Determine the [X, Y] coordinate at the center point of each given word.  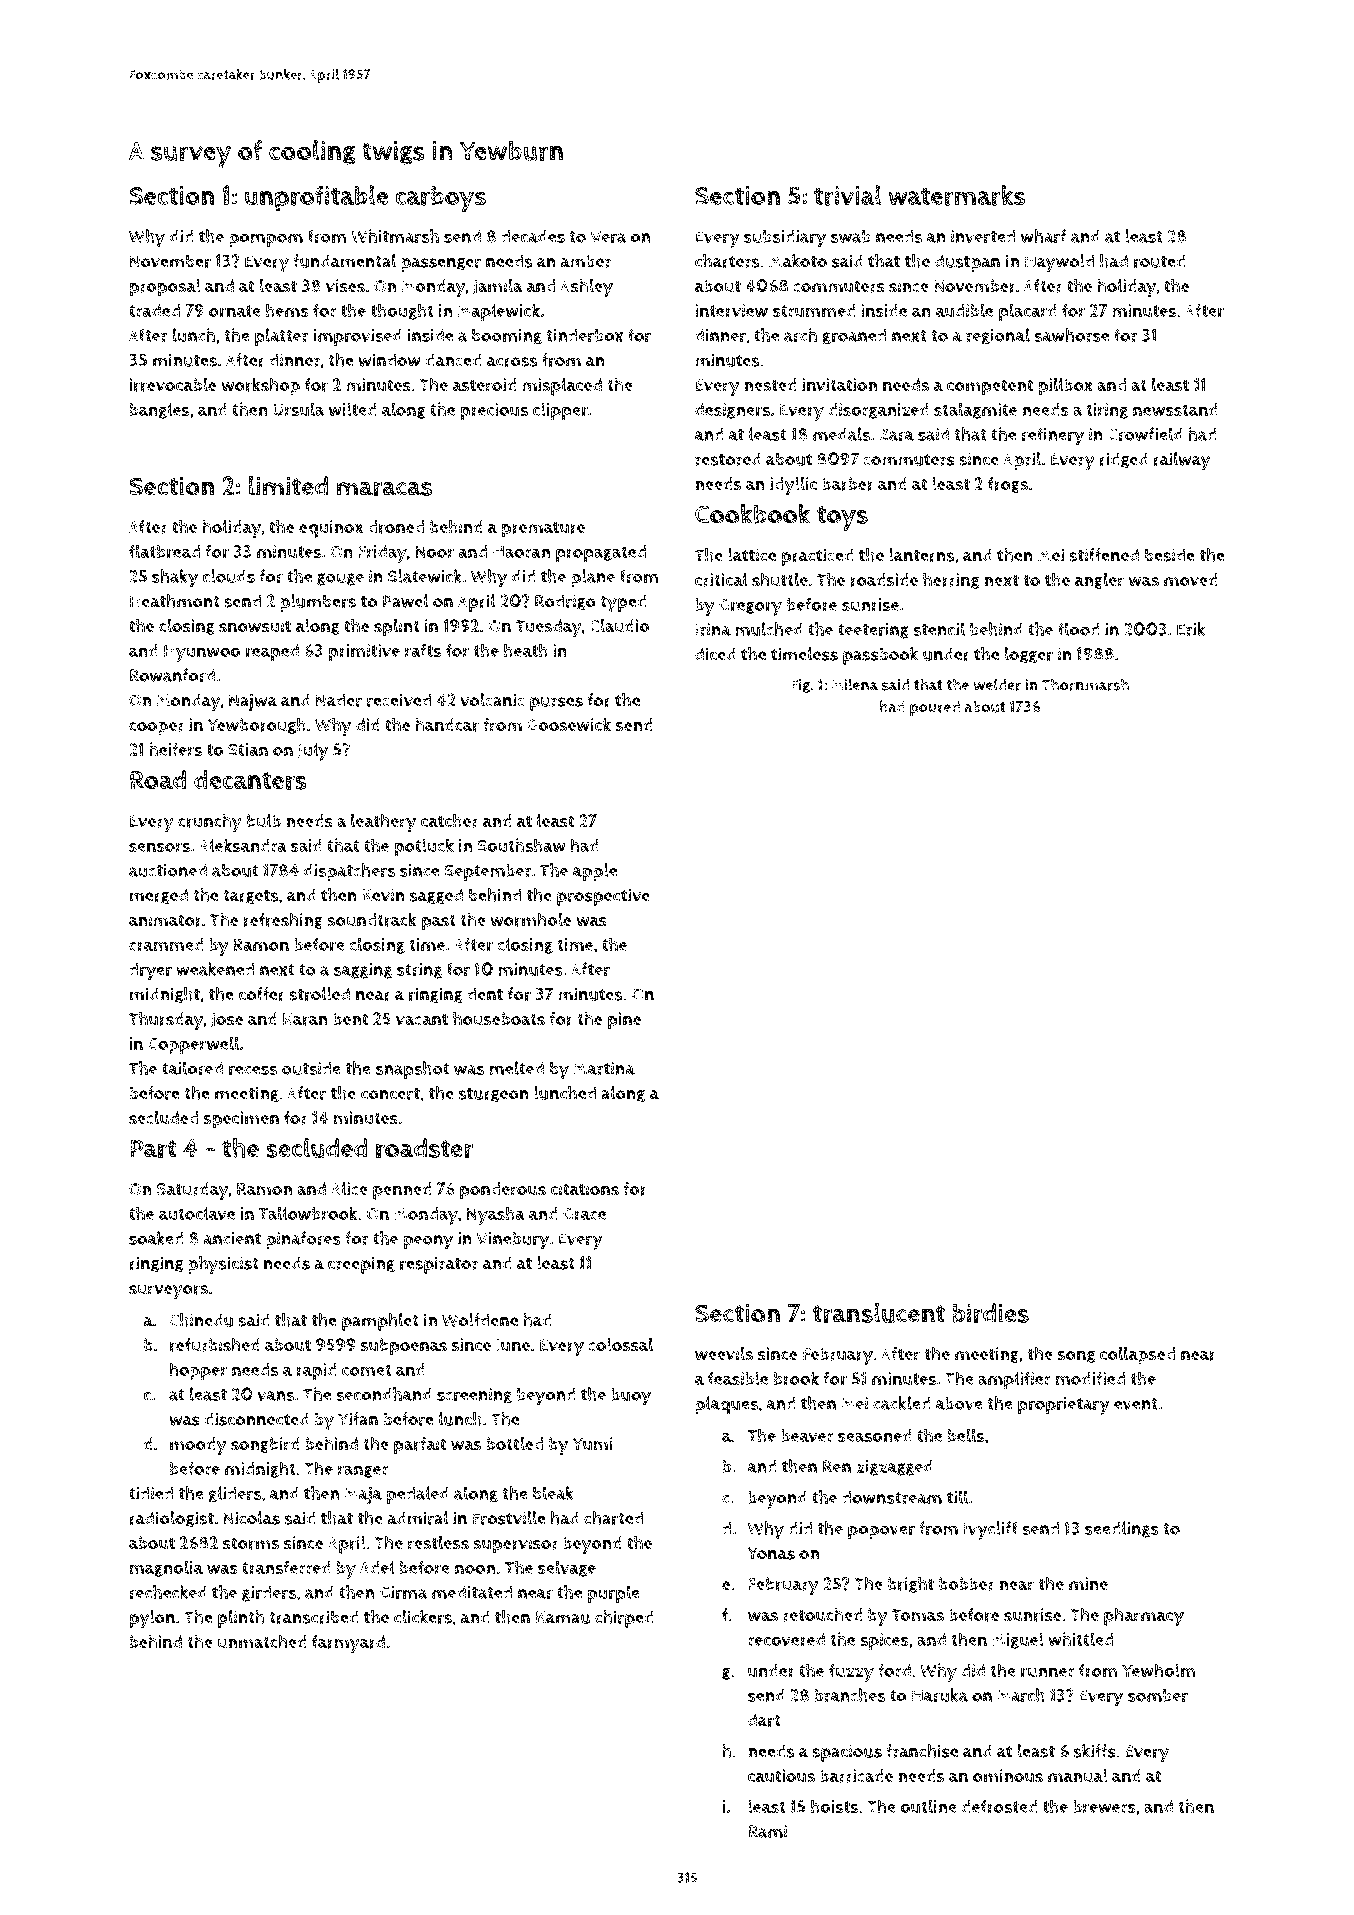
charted [613, 1518]
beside [1170, 555]
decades [533, 236]
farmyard [348, 1644]
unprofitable [316, 198]
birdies [990, 1313]
